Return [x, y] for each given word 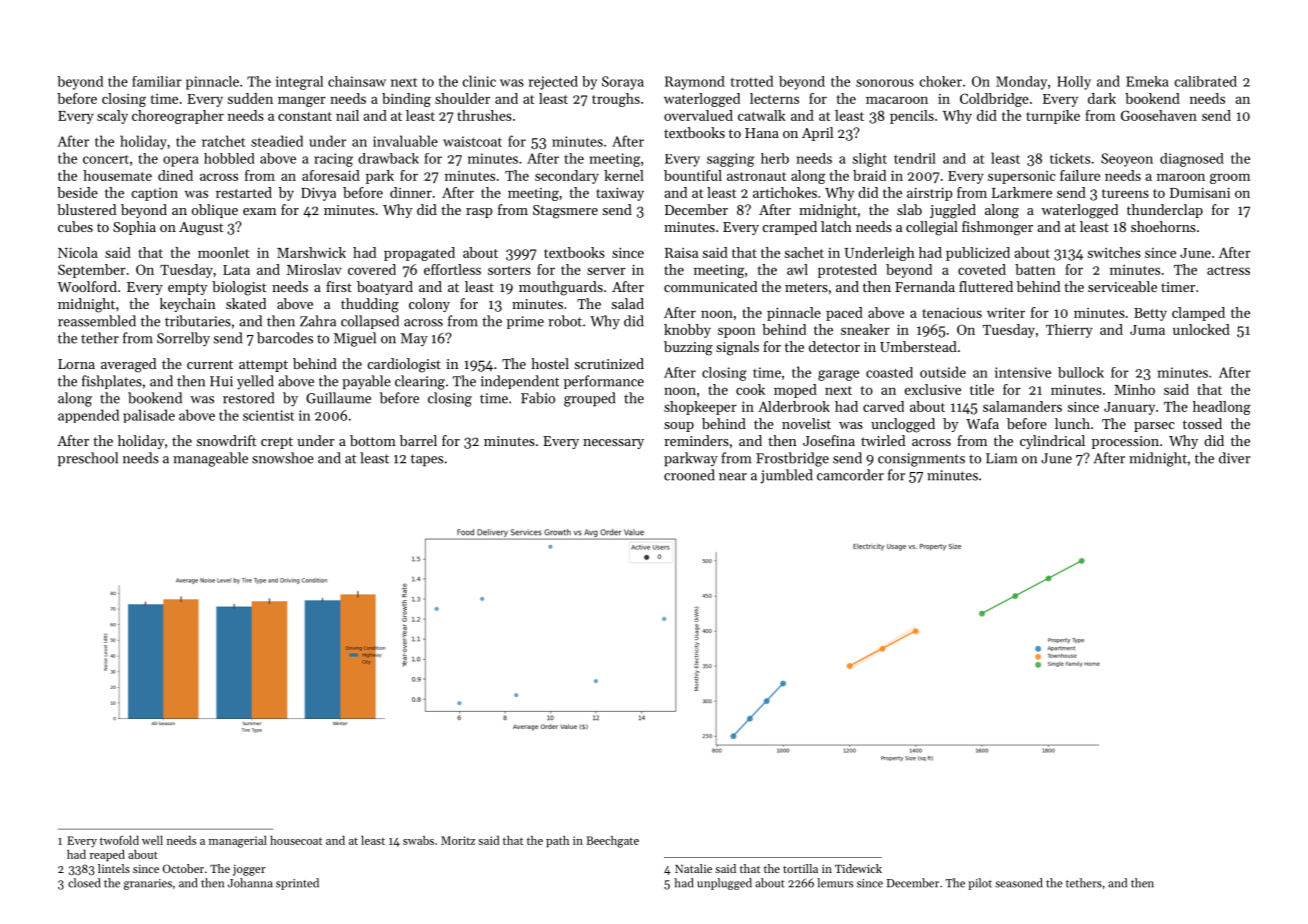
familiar [157, 81]
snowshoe [283, 458]
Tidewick [858, 868]
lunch [1072, 423]
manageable [210, 459]
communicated [710, 286]
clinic [479, 81]
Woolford [87, 286]
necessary [613, 444]
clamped [1198, 314]
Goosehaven [1159, 115]
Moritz [458, 840]
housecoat [296, 840]
